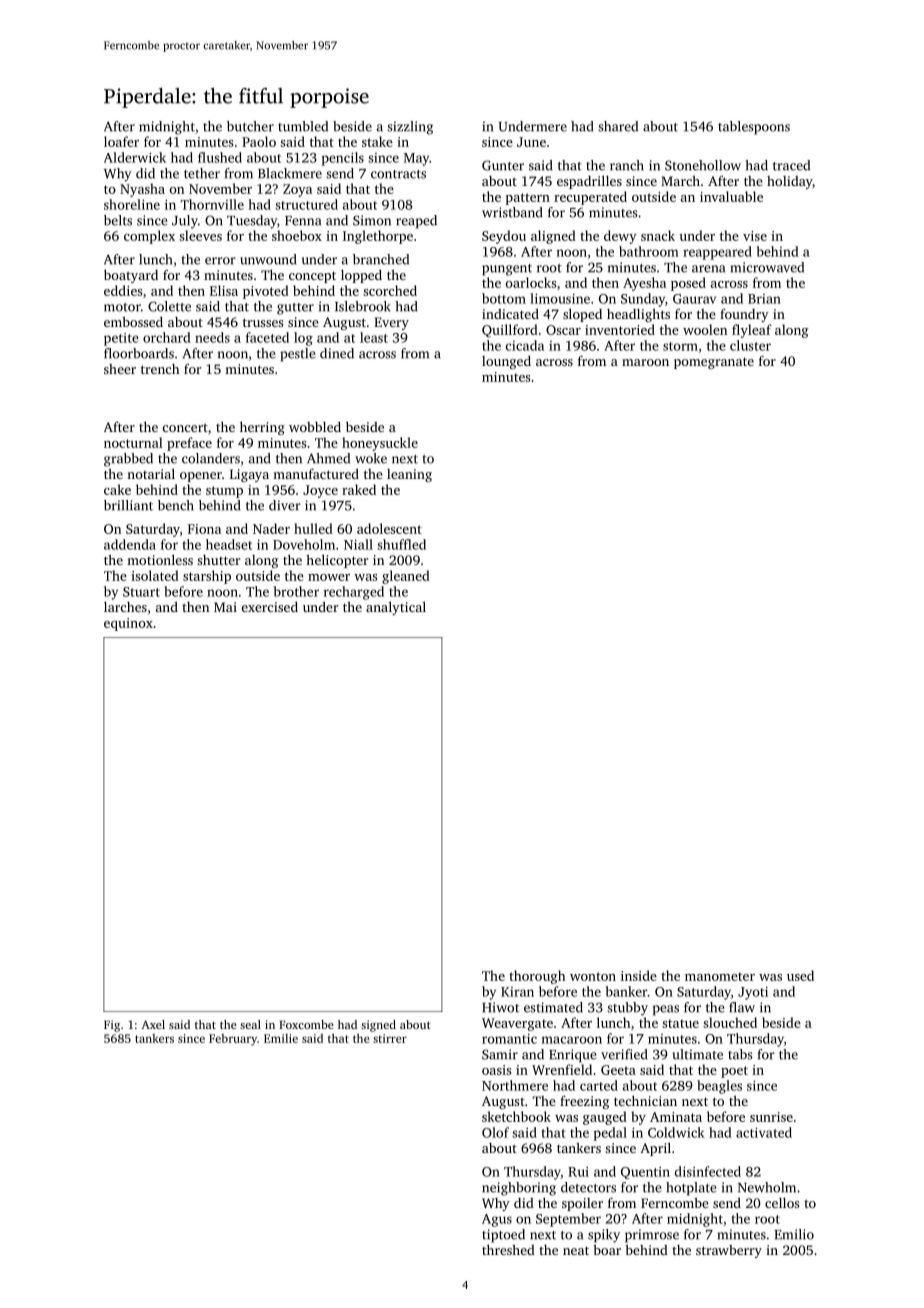  Describe the element at coordinates (553, 1007) in the image. I see `estimated` at that location.
